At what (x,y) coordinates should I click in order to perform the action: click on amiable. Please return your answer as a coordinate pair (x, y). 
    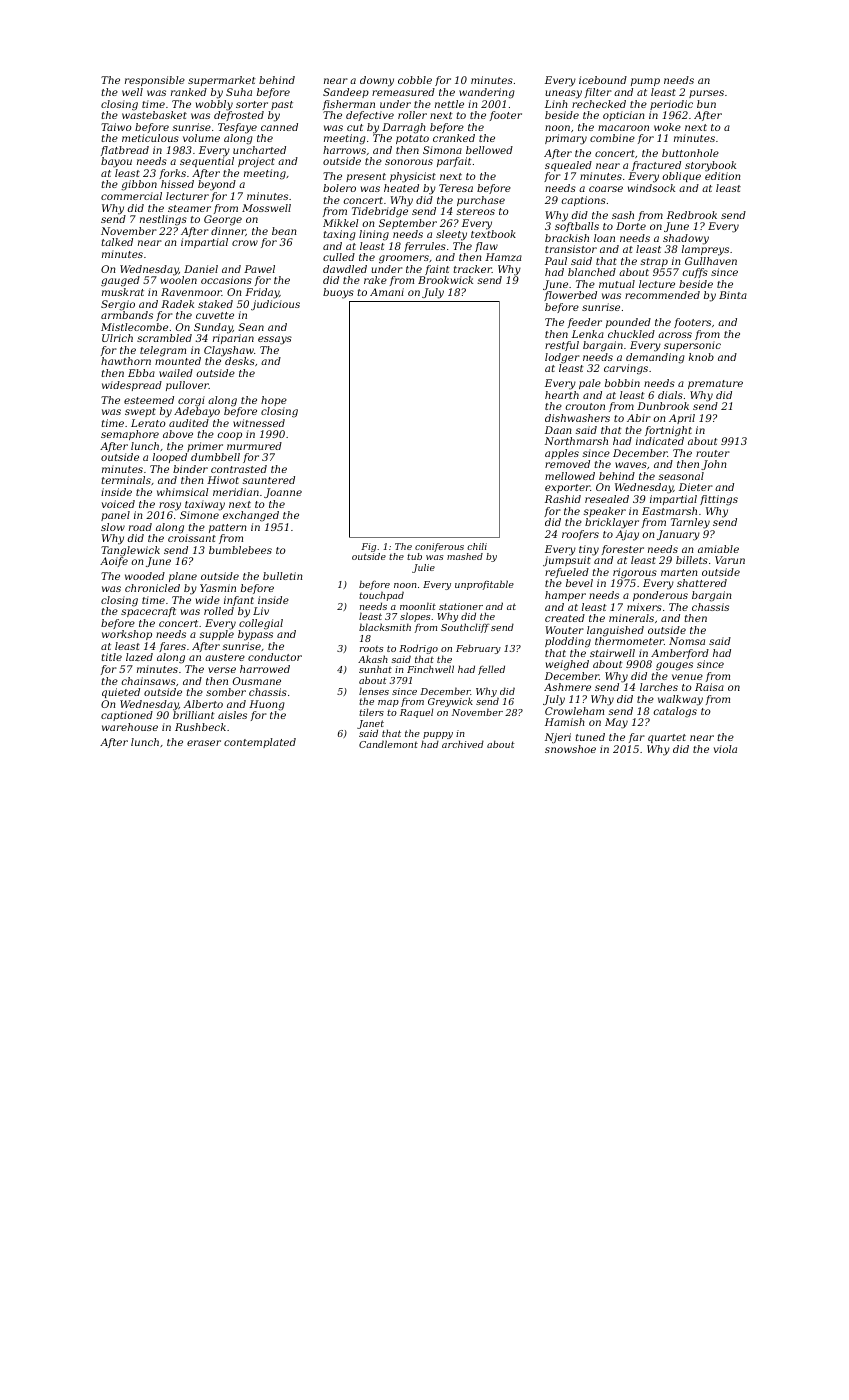
    Looking at the image, I should click on (718, 549).
